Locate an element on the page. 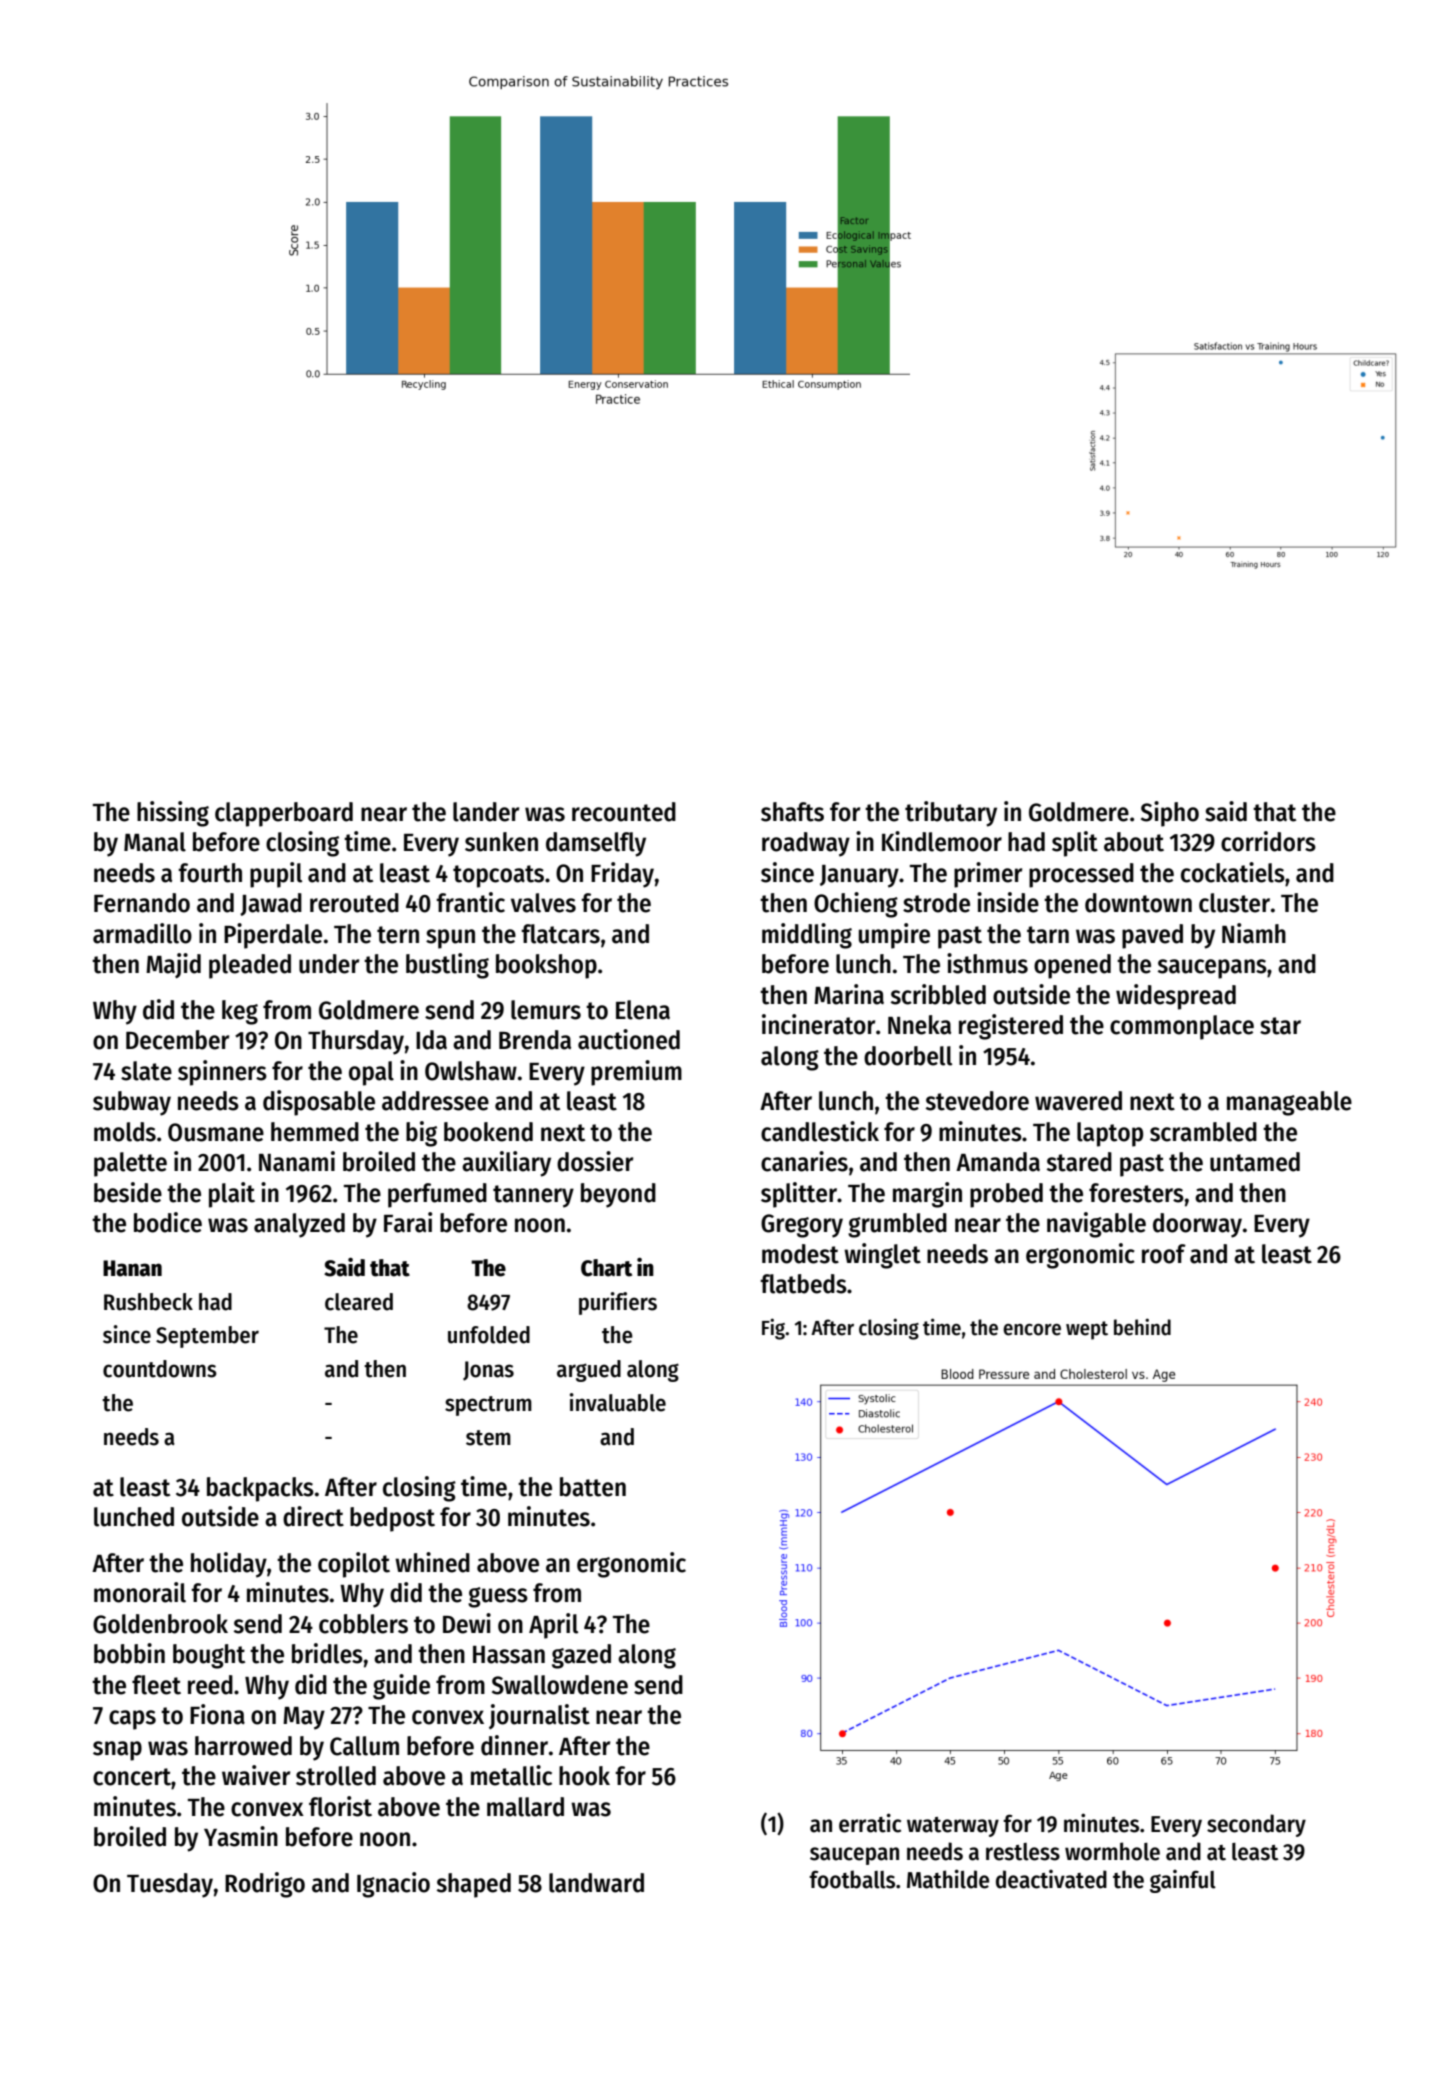  hook is located at coordinates (584, 1776).
